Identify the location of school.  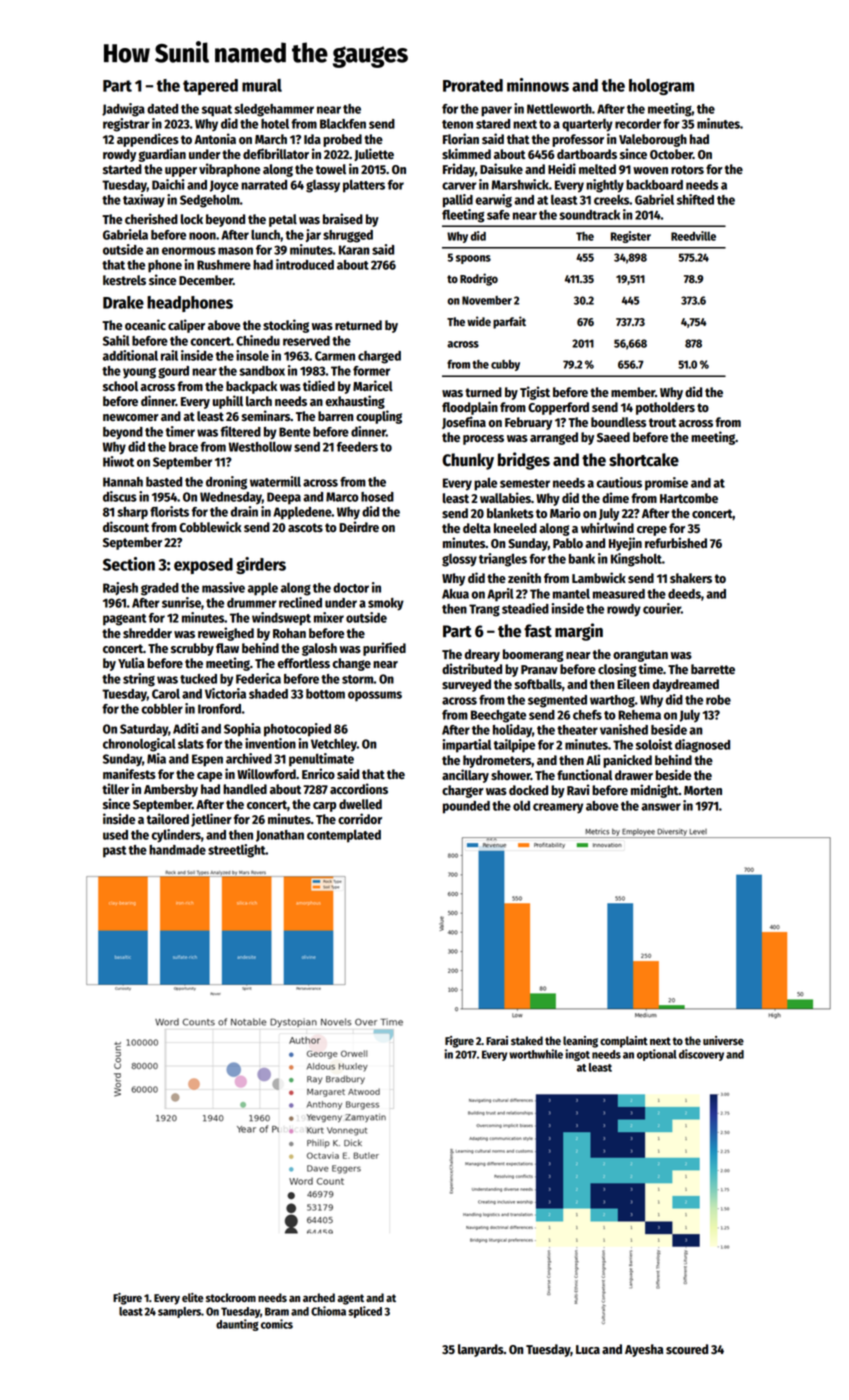
(120, 386).
